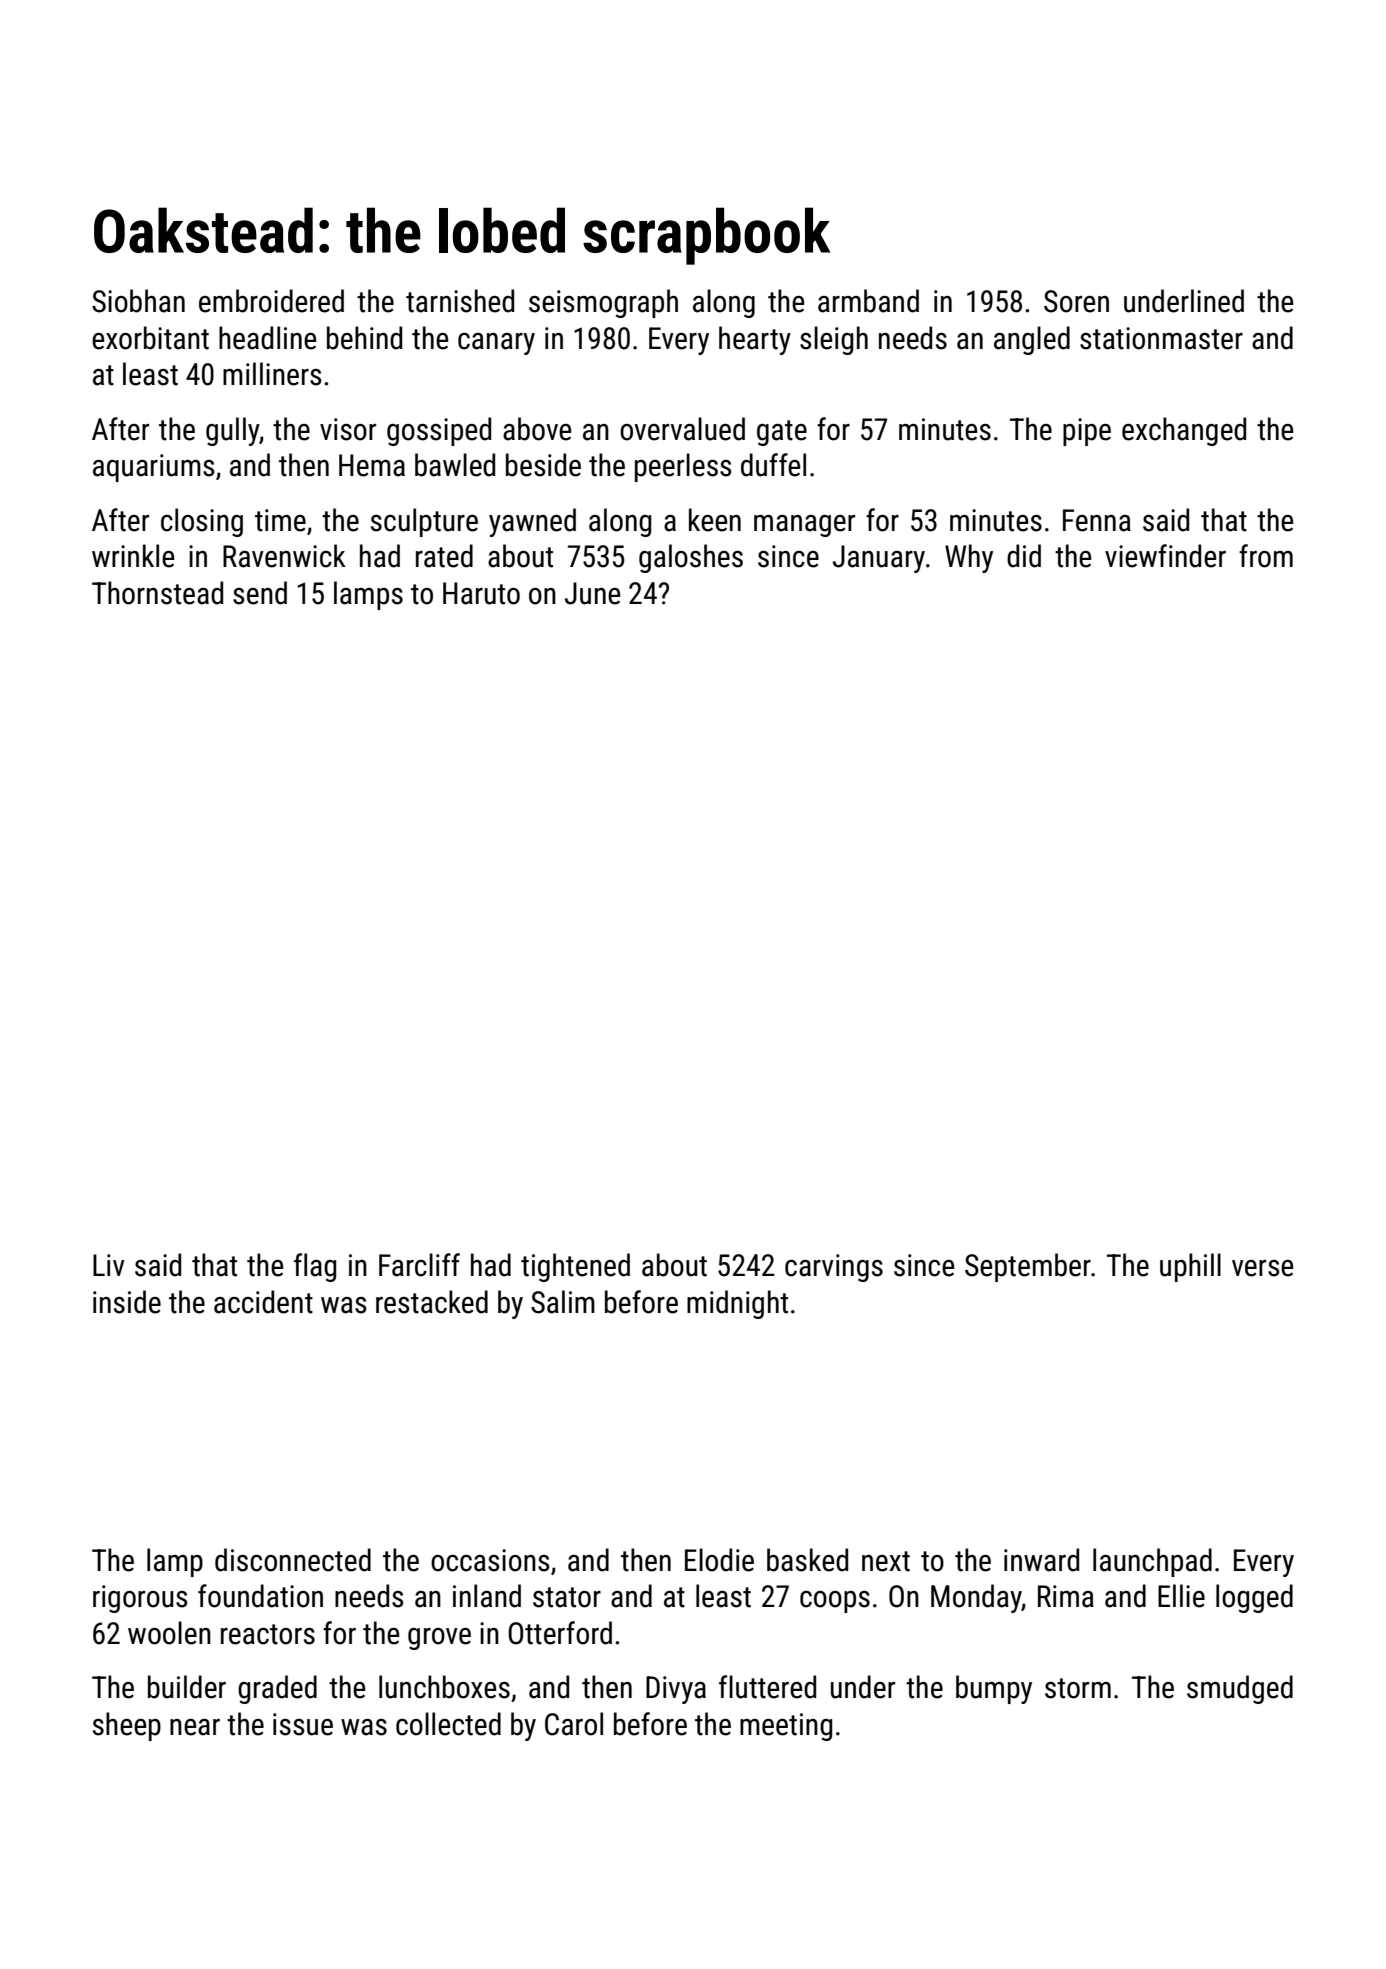  I want to click on uphill, so click(1190, 1267).
